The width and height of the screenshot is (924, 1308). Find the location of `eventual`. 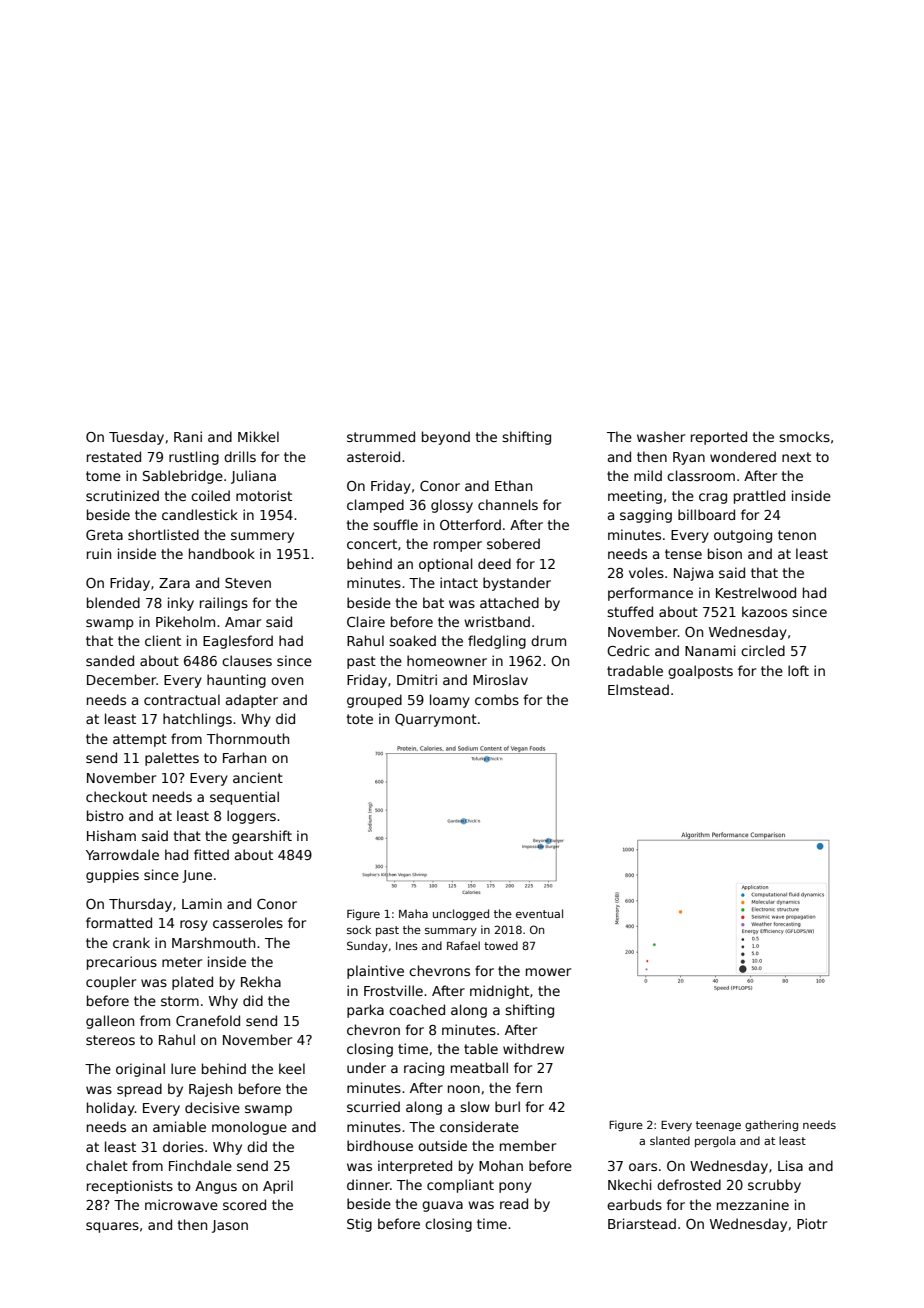

eventual is located at coordinates (539, 913).
